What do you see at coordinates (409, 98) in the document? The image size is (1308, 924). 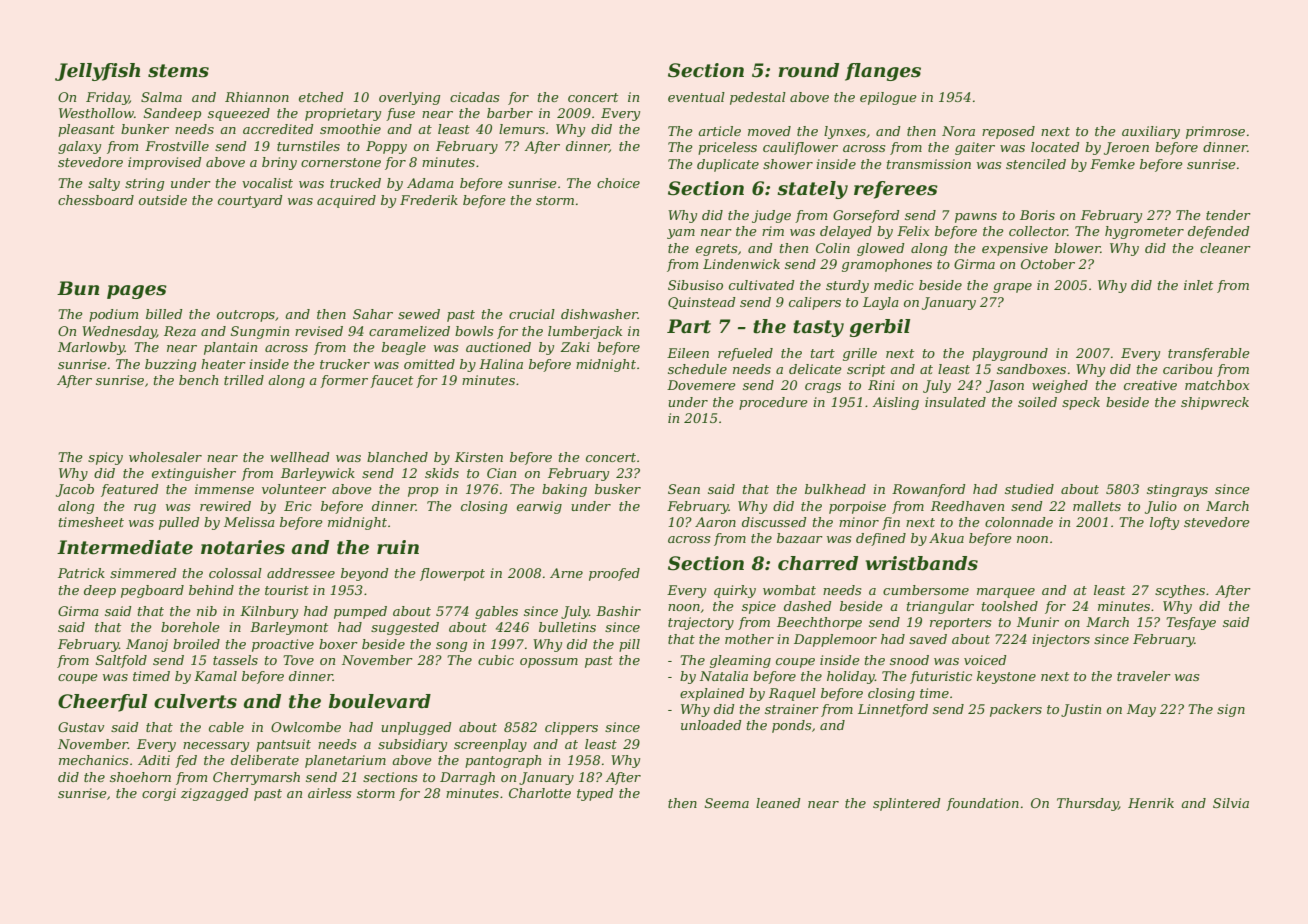 I see `overlying` at bounding box center [409, 98].
